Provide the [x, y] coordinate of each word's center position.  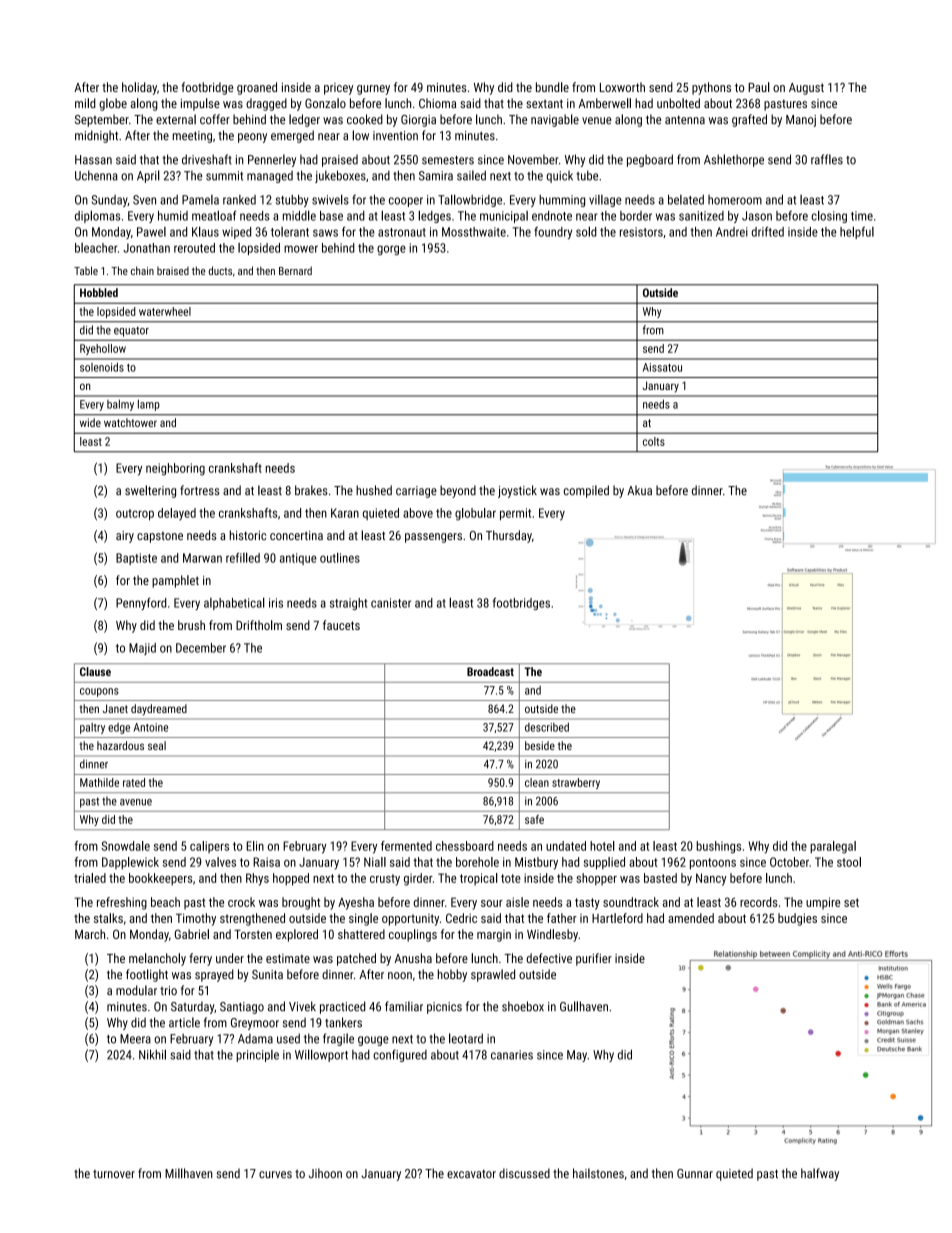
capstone [160, 537]
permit [515, 514]
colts [654, 441]
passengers [433, 538]
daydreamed [159, 710]
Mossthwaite [474, 232]
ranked [239, 200]
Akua [639, 490]
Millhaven [188, 1173]
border [636, 216]
